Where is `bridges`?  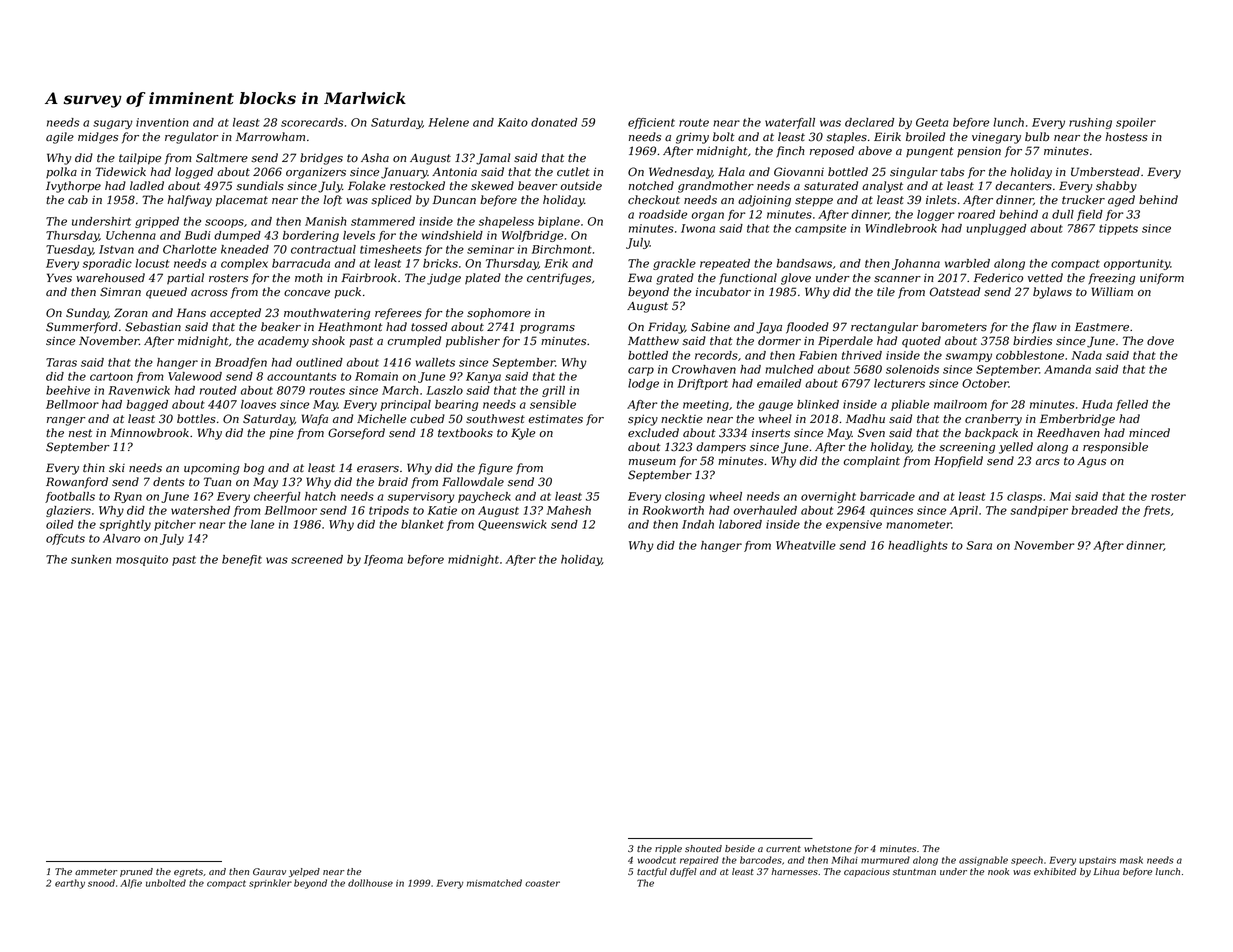
bridges is located at coordinates (321, 159).
